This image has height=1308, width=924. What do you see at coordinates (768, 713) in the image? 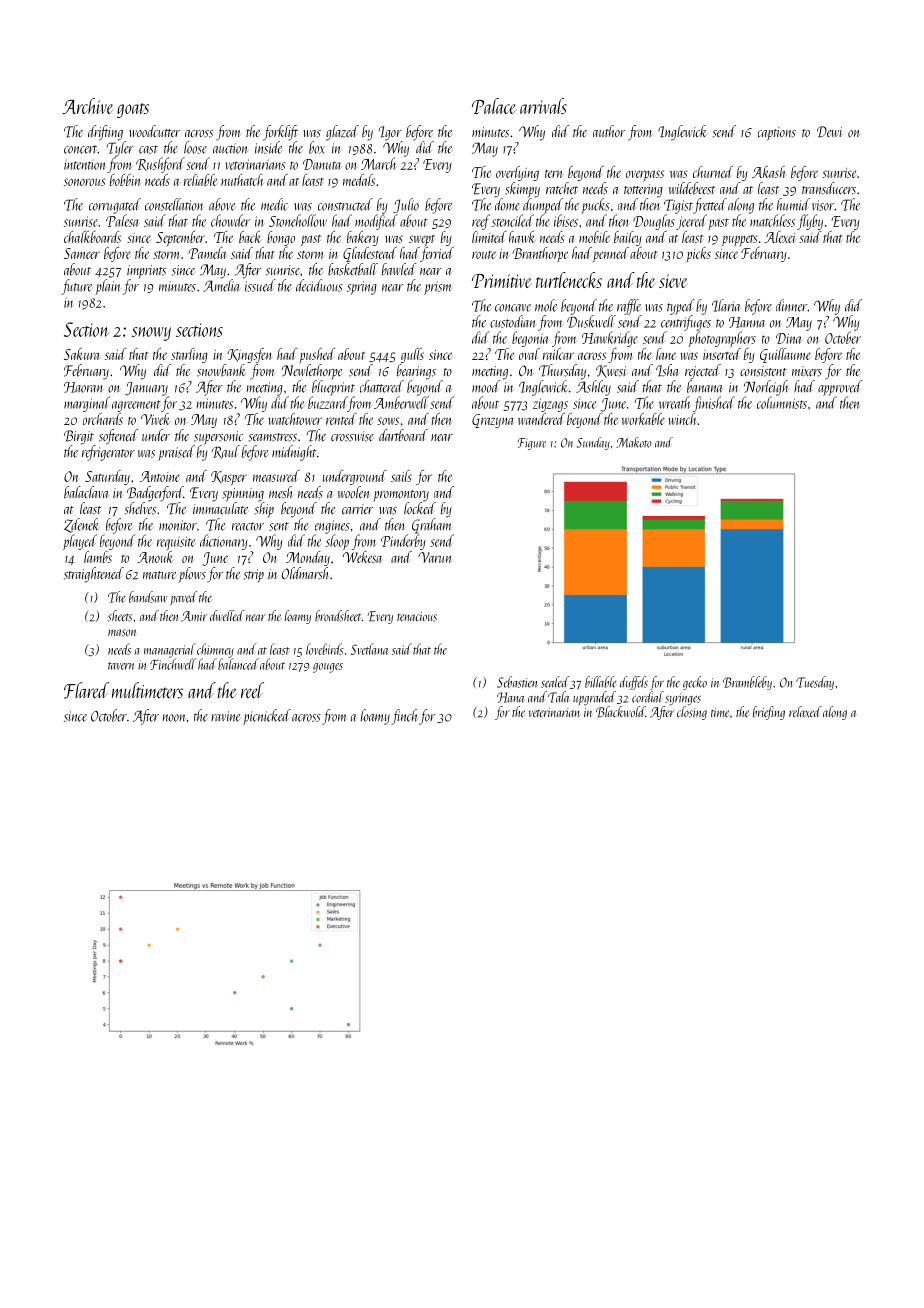
I see `briefing` at bounding box center [768, 713].
